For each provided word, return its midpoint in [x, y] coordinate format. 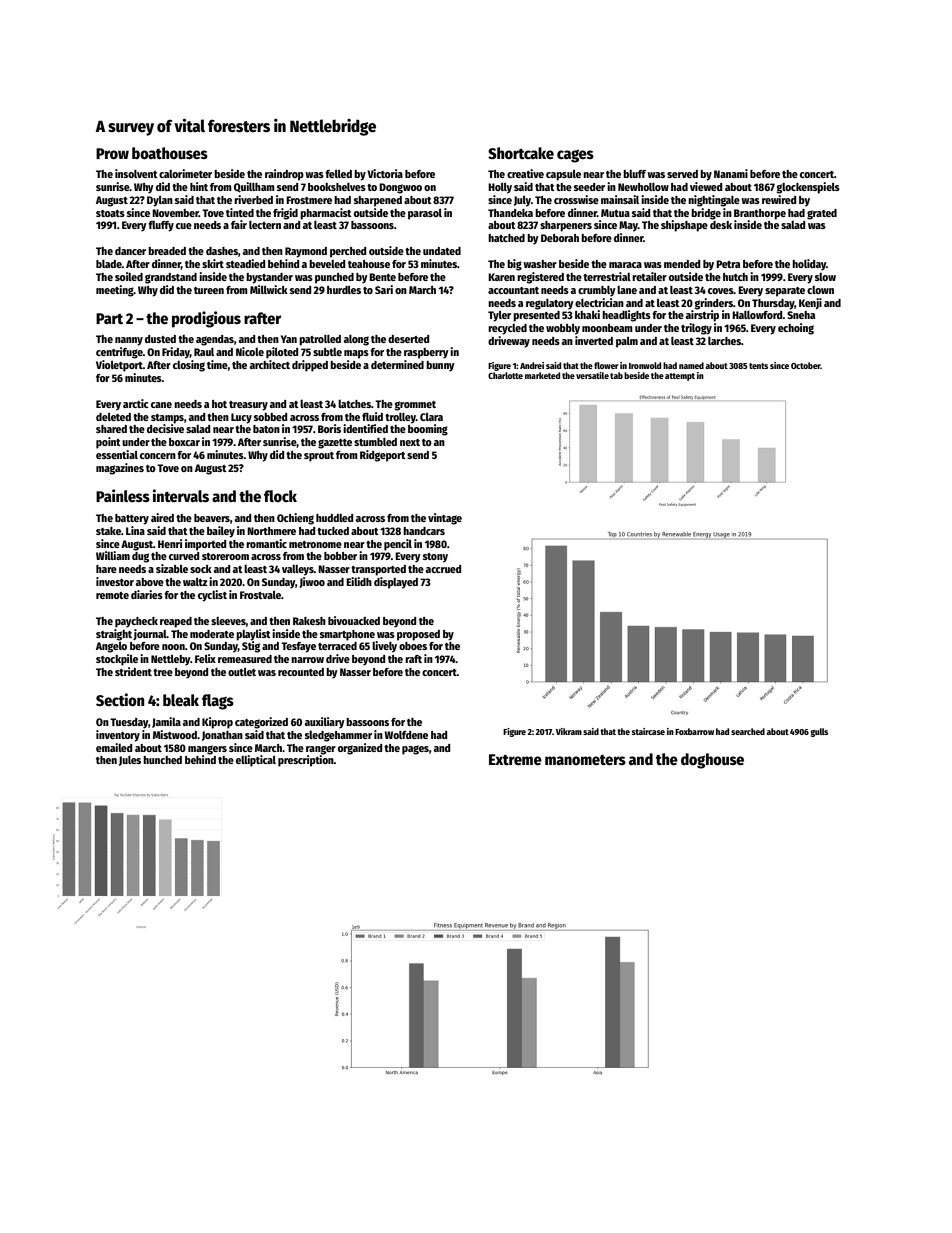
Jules [130, 761]
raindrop [284, 175]
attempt [680, 377]
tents [758, 366]
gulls [819, 732]
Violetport [119, 366]
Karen [501, 277]
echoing [796, 329]
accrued [443, 569]
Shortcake [521, 153]
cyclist [212, 596]
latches [354, 404]
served [682, 174]
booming [428, 430]
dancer [130, 251]
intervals [181, 495]
